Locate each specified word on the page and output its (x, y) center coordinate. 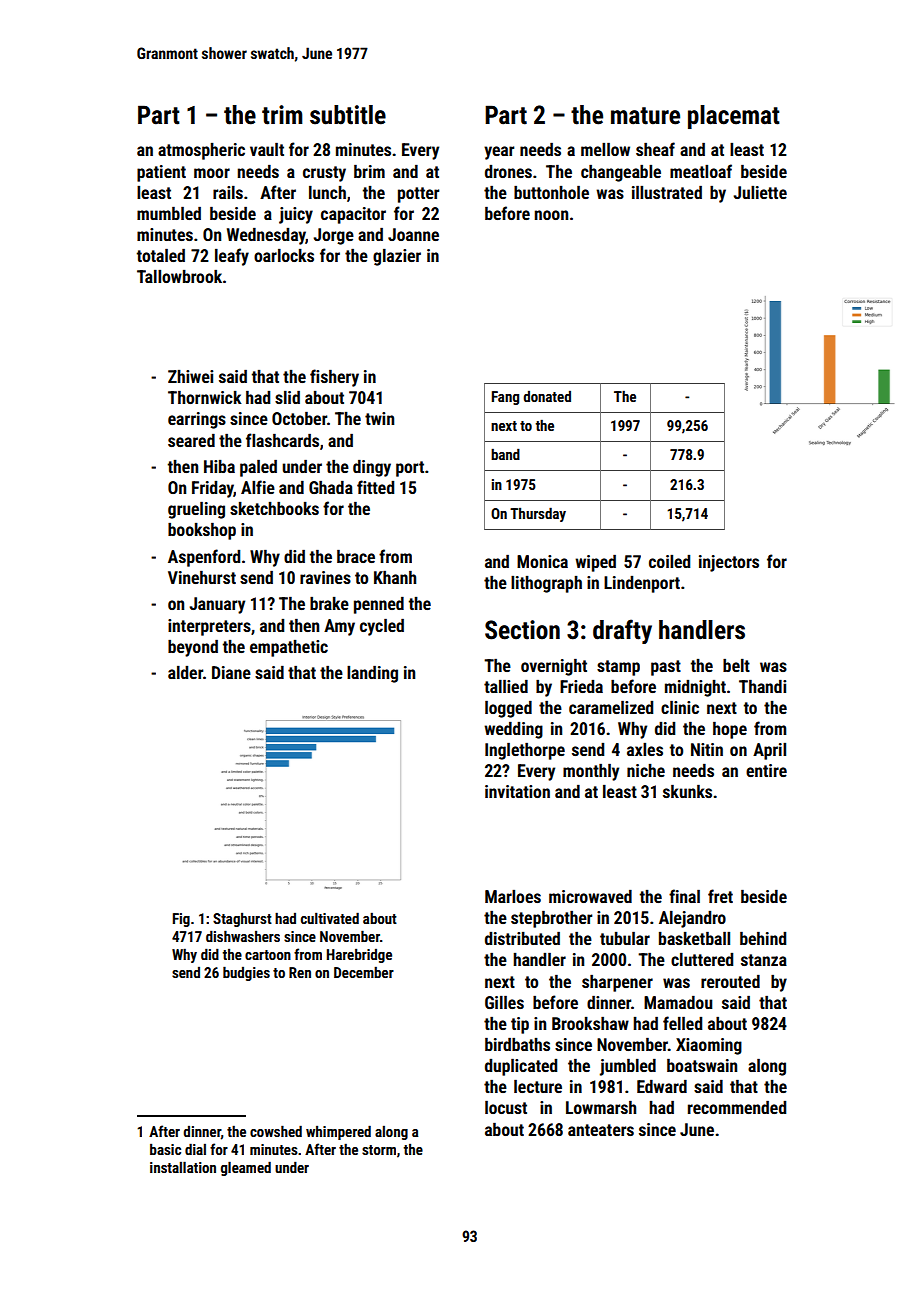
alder (185, 672)
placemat (734, 117)
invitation (517, 791)
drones (508, 171)
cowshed (276, 1131)
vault (267, 149)
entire (766, 770)
